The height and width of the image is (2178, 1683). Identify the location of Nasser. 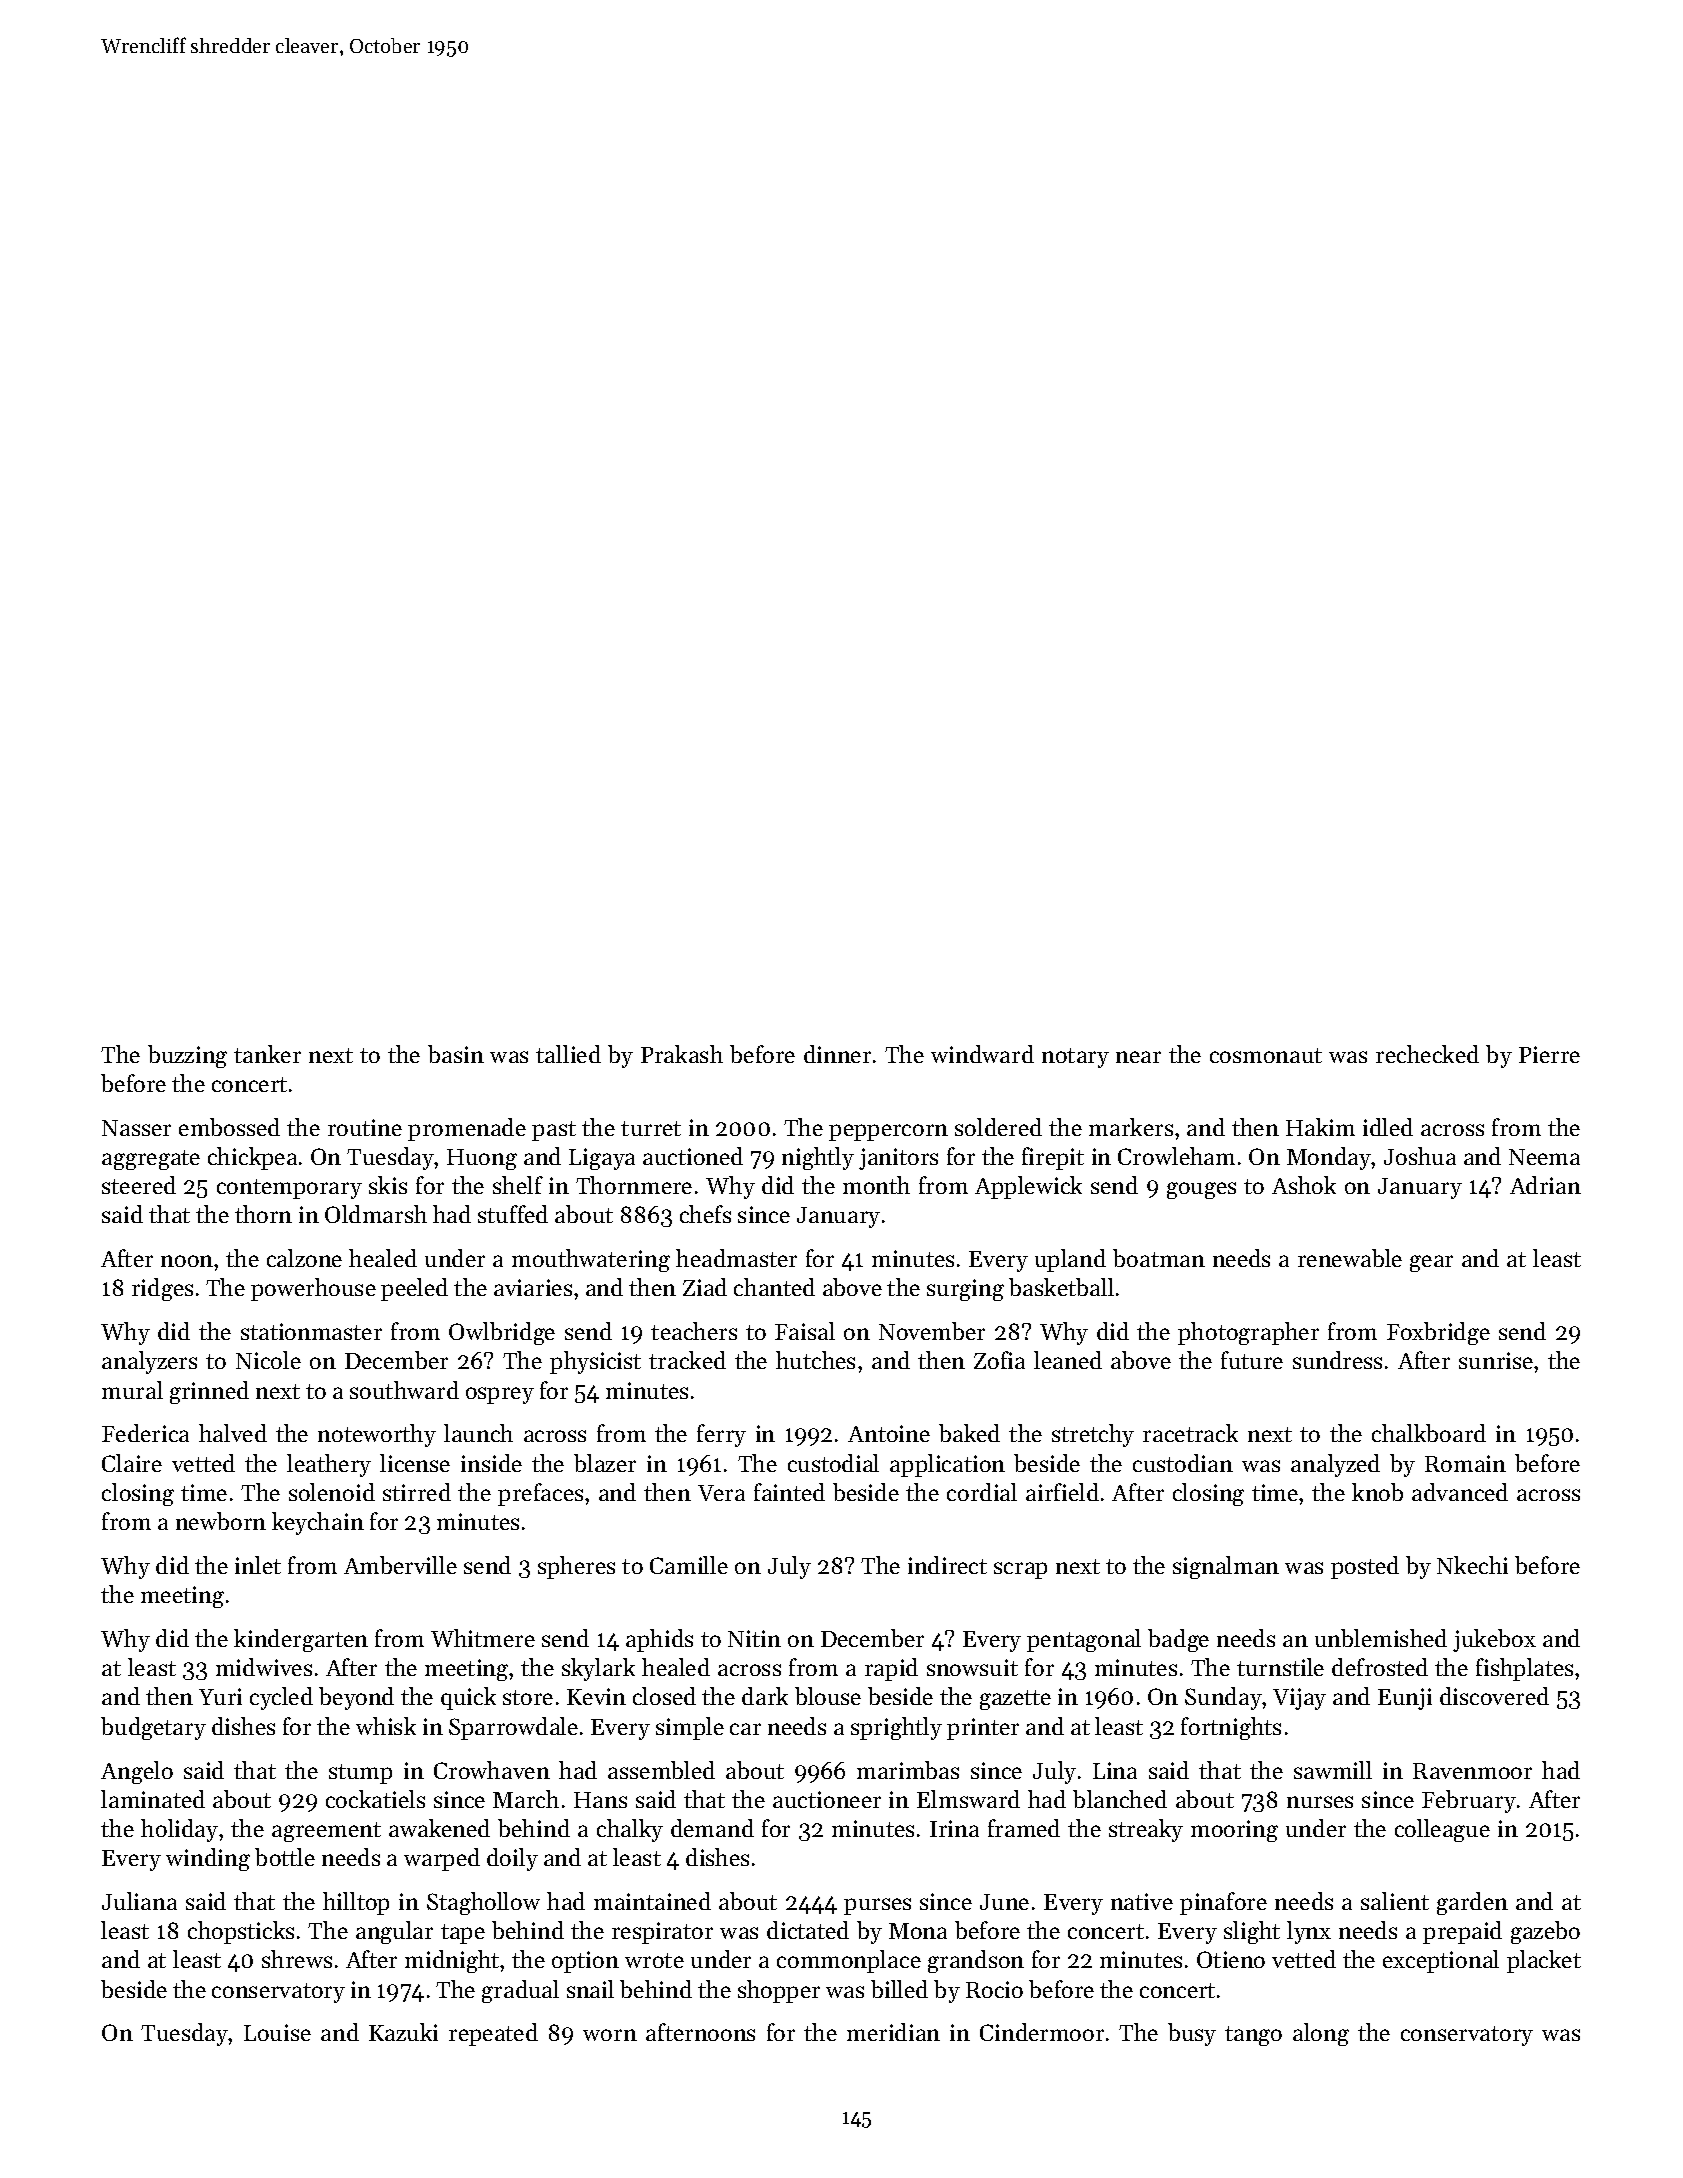
(136, 1128).
